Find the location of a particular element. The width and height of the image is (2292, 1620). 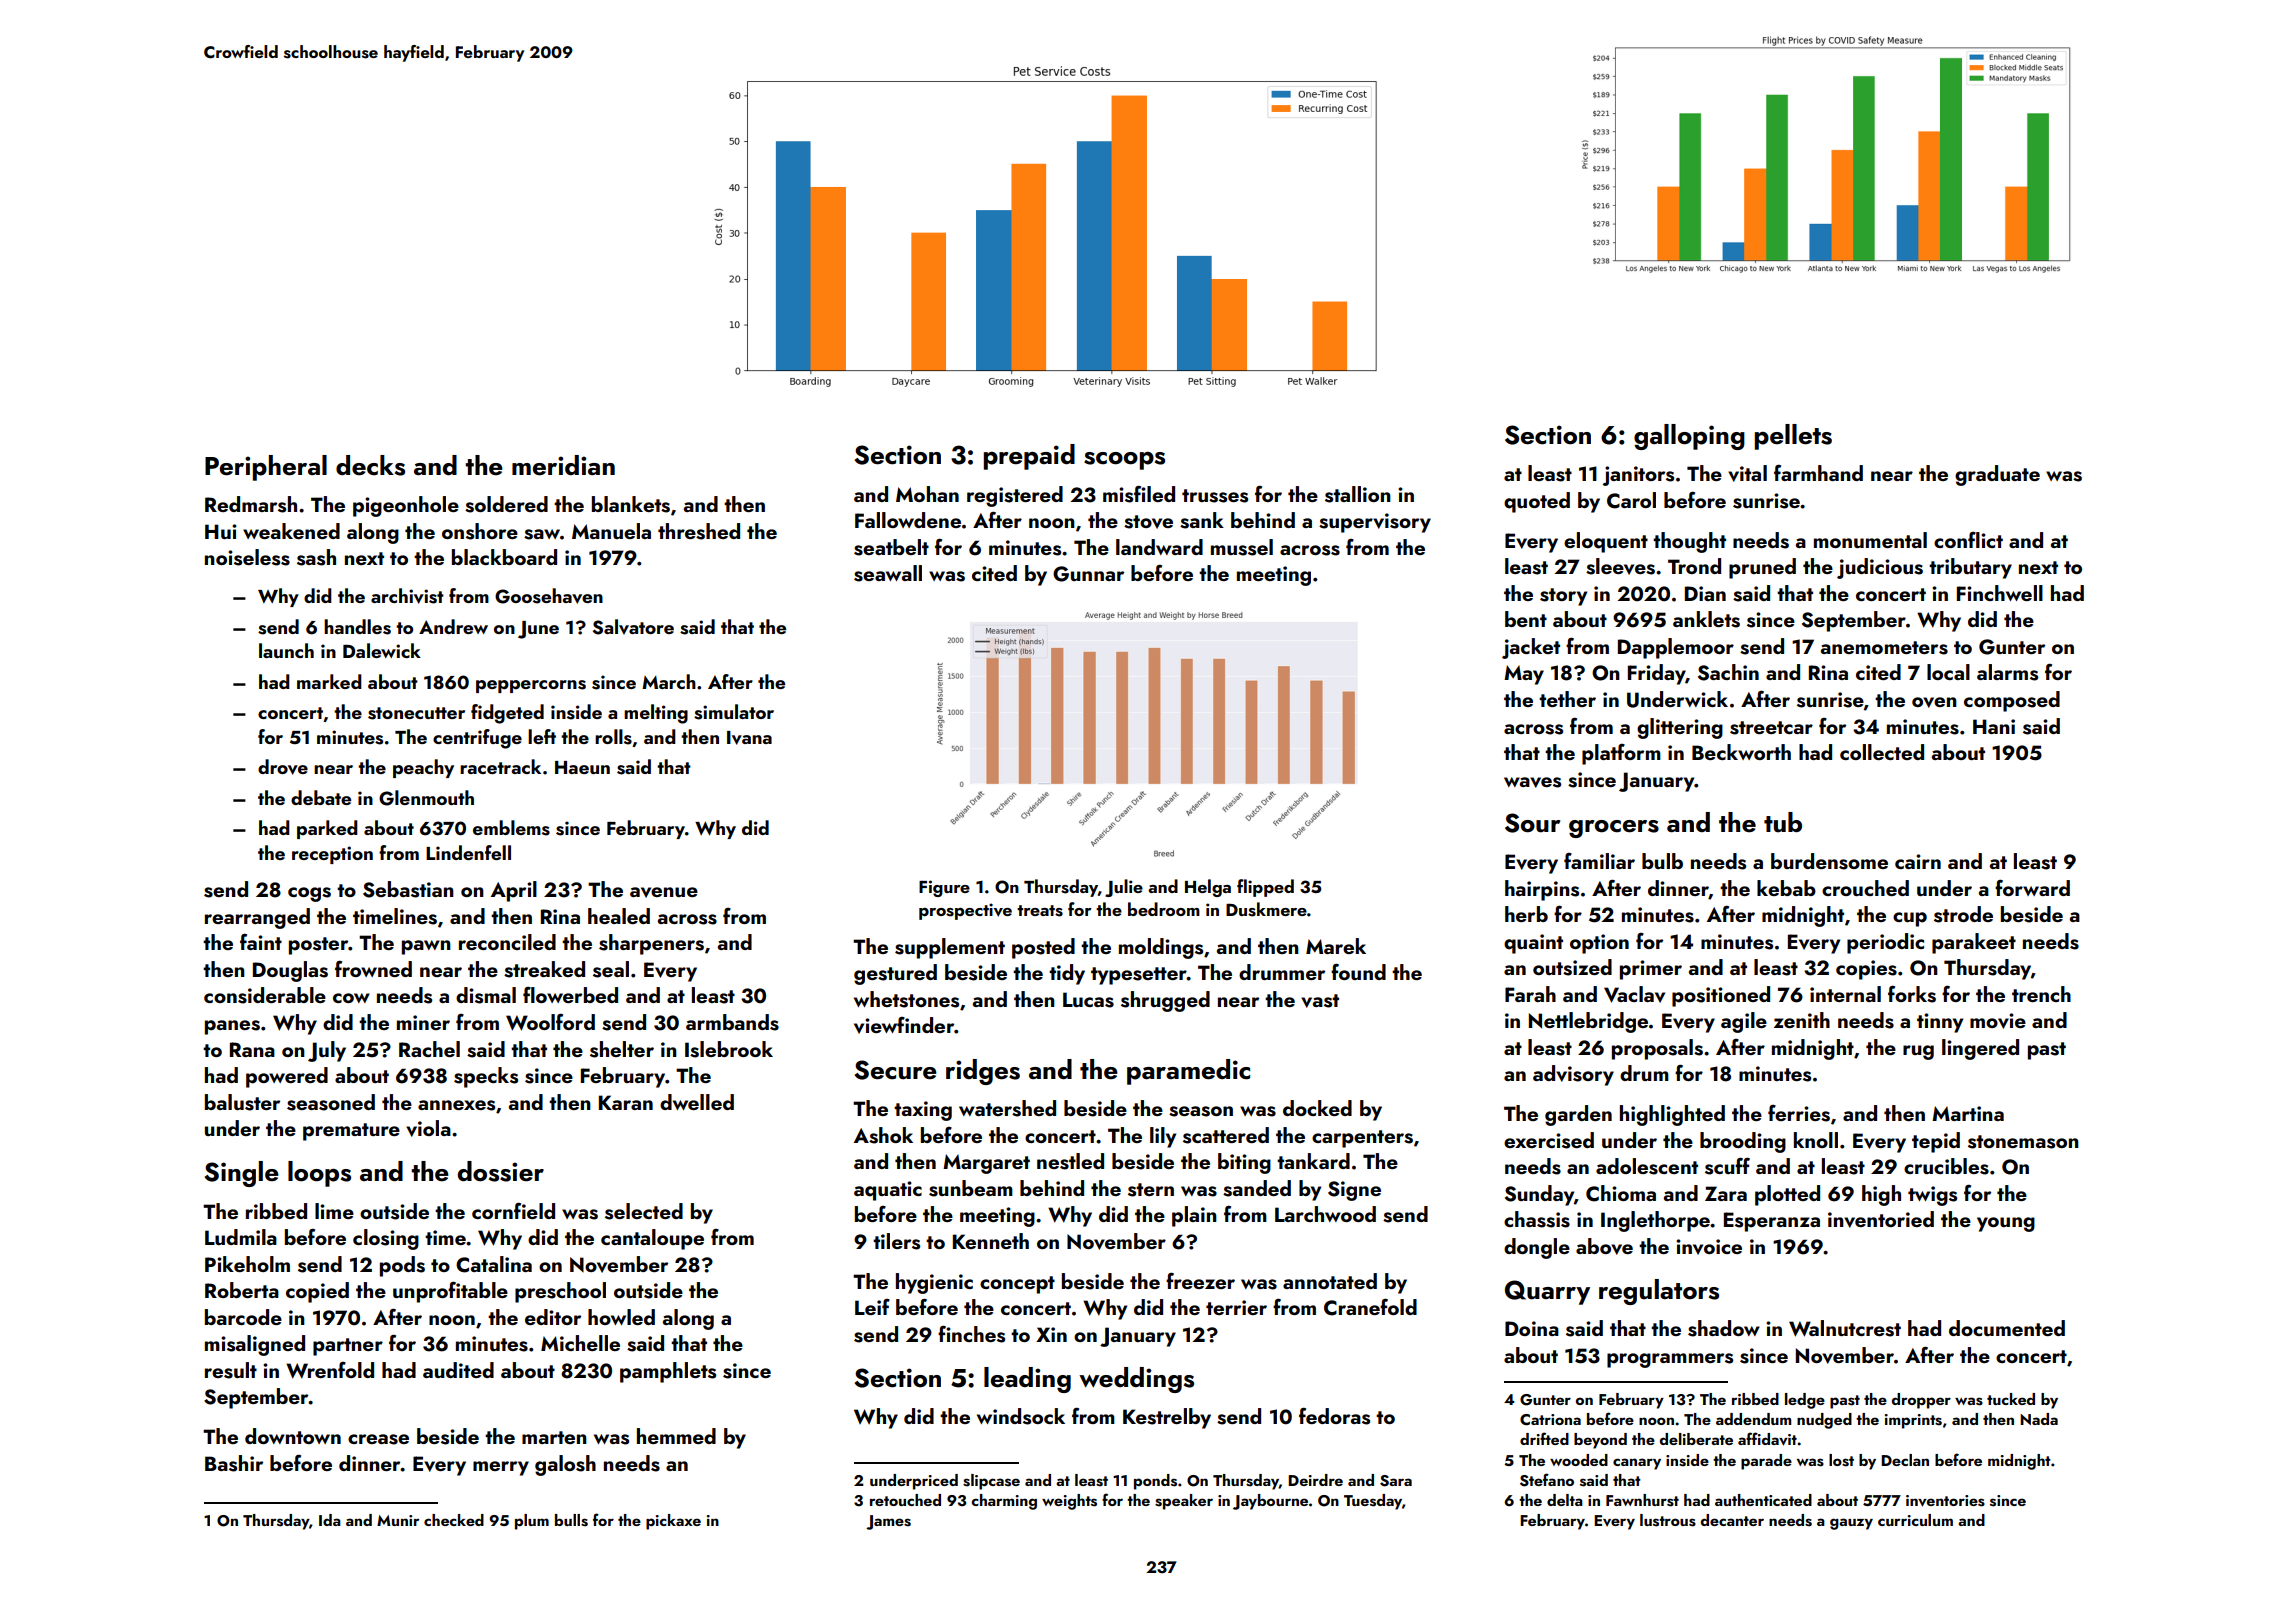

cairn is located at coordinates (1918, 861).
